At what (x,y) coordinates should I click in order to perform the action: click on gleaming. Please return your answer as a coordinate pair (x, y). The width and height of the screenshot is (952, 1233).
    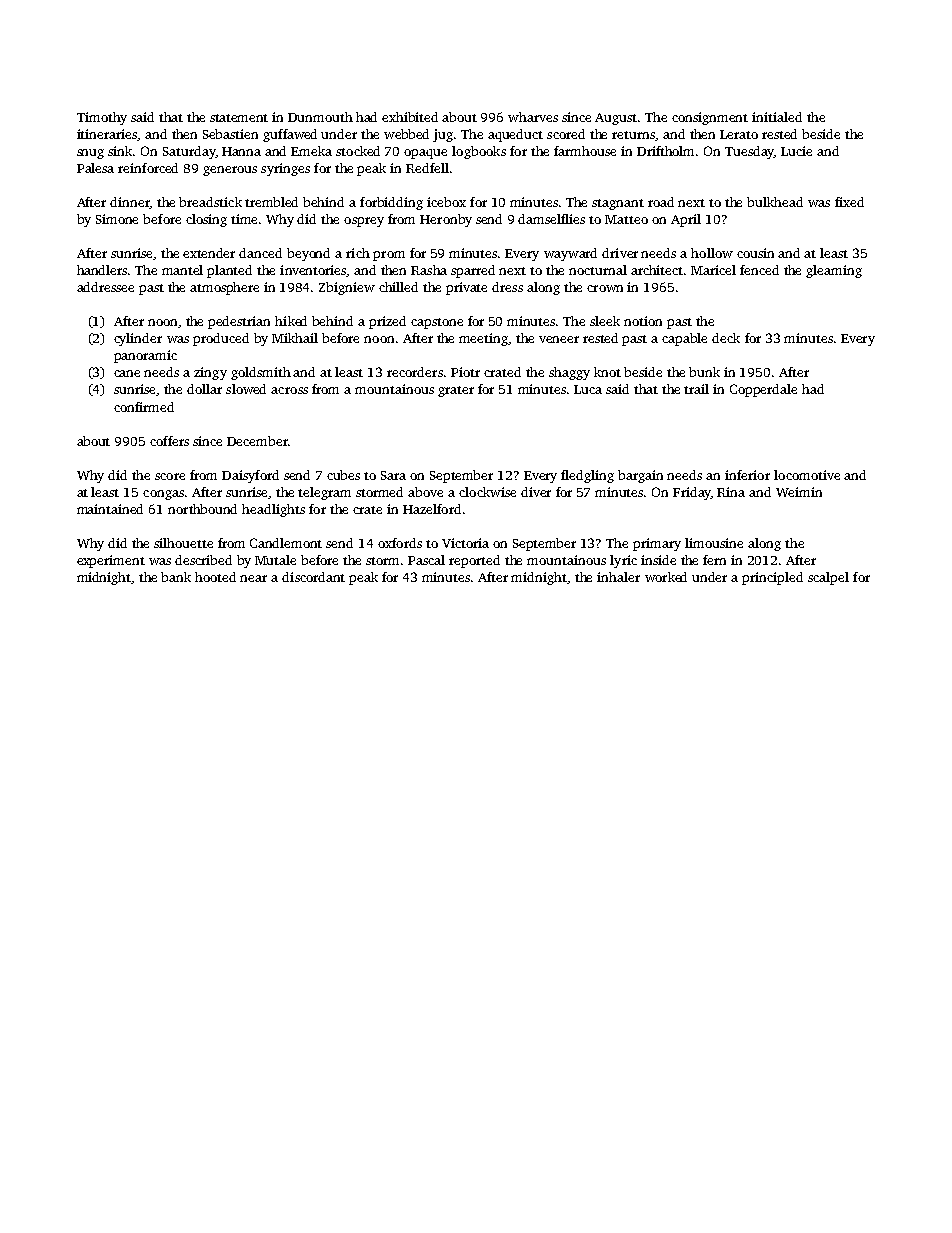
    Looking at the image, I should click on (834, 271).
